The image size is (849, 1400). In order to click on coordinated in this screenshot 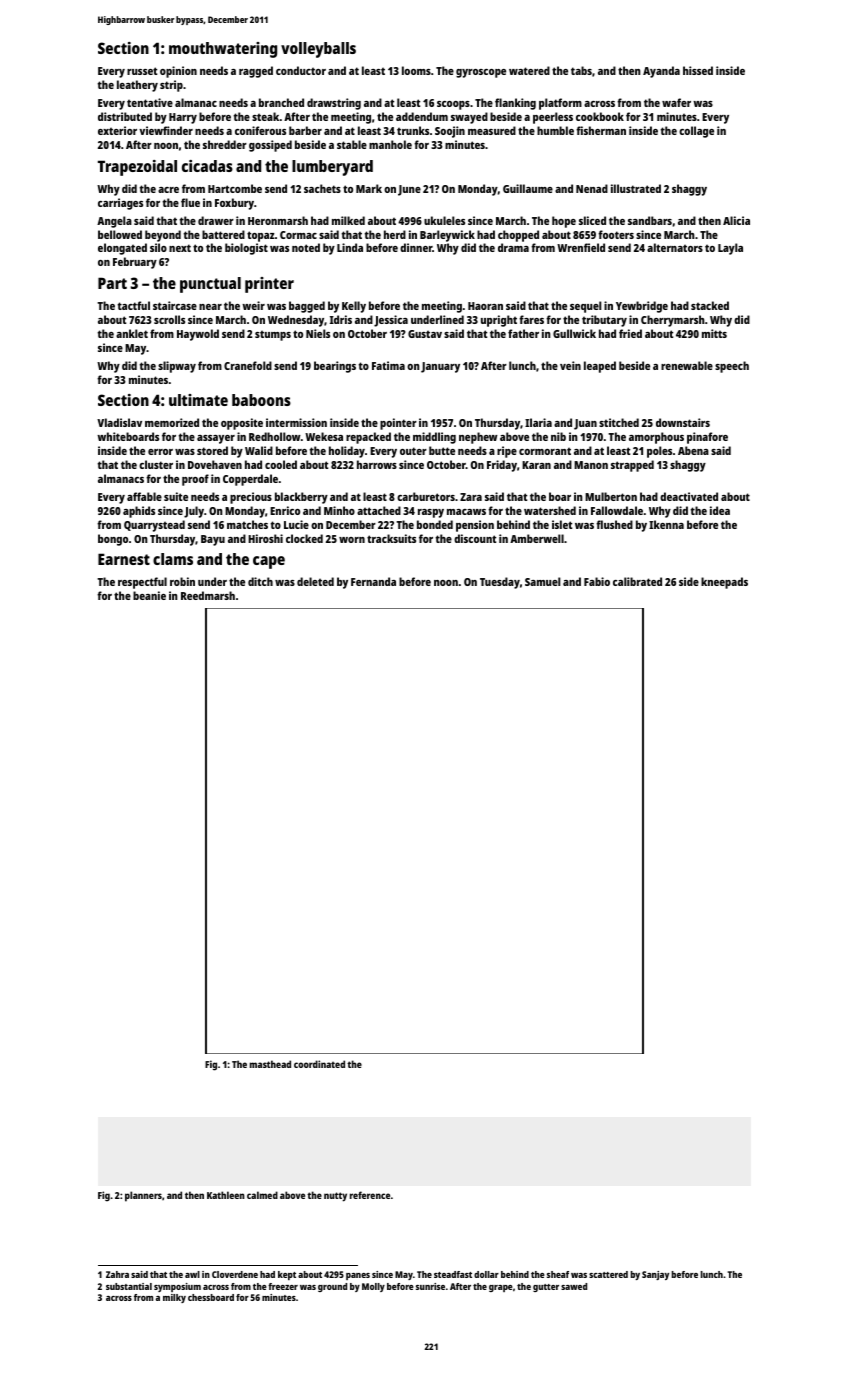, I will do `click(319, 1064)`.
